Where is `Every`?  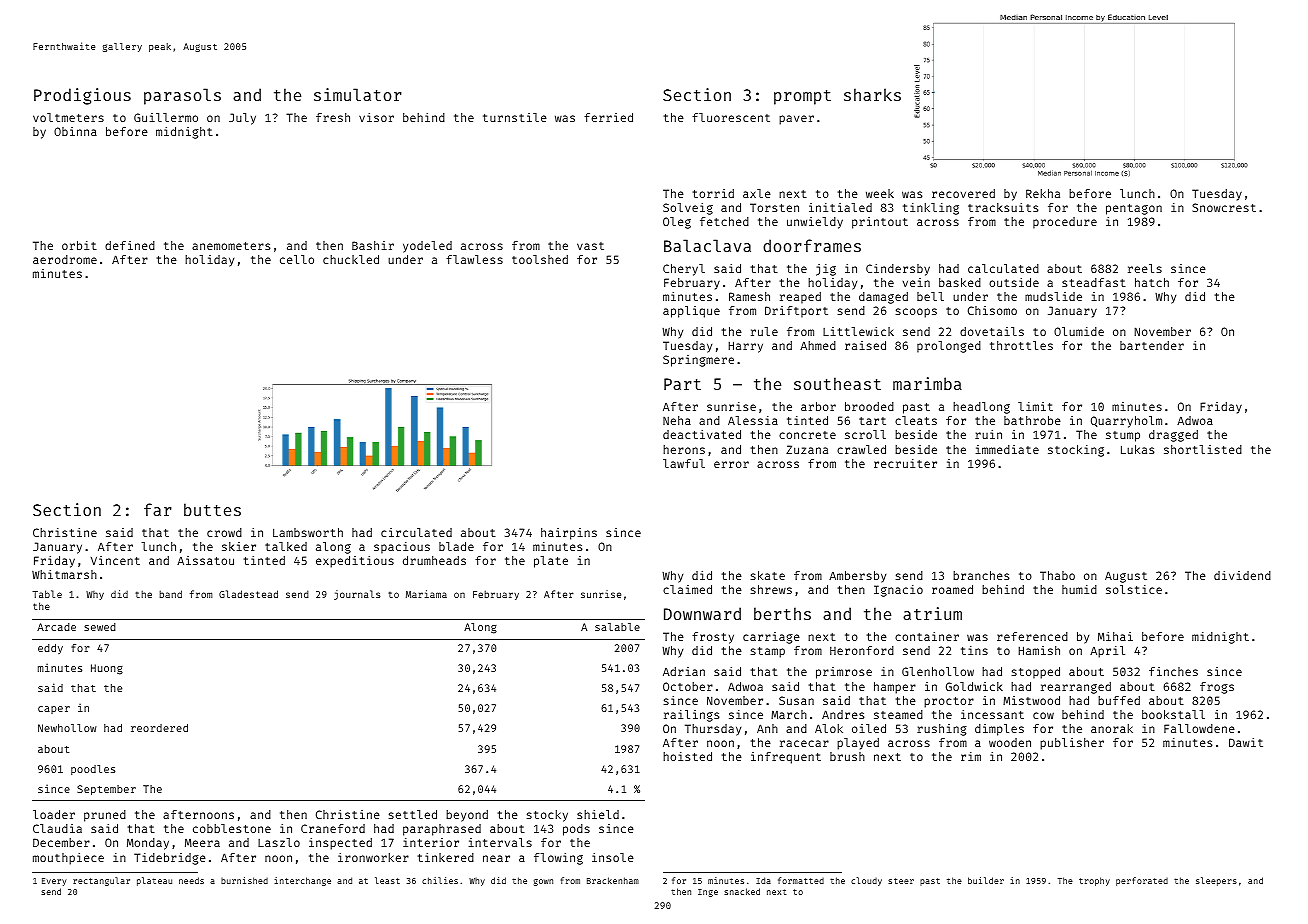
Every is located at coordinates (54, 882).
